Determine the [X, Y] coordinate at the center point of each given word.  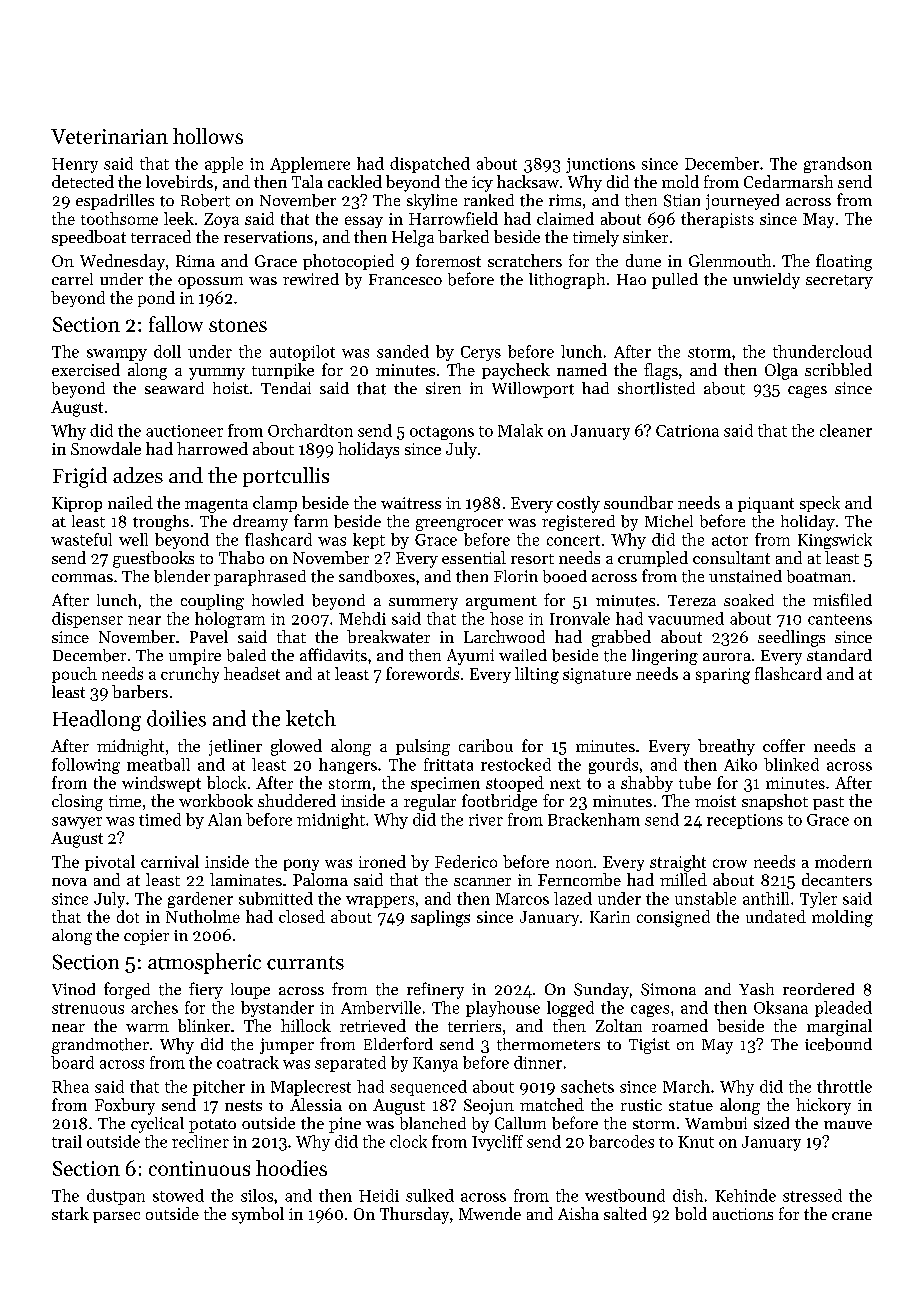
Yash [756, 989]
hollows [208, 136]
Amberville [381, 1007]
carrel [72, 279]
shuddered [297, 800]
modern [843, 861]
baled [246, 655]
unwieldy [766, 281]
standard [839, 655]
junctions [600, 165]
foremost [448, 260]
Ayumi [470, 657]
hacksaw [528, 181]
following [86, 766]
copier [146, 937]
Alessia [316, 1104]
